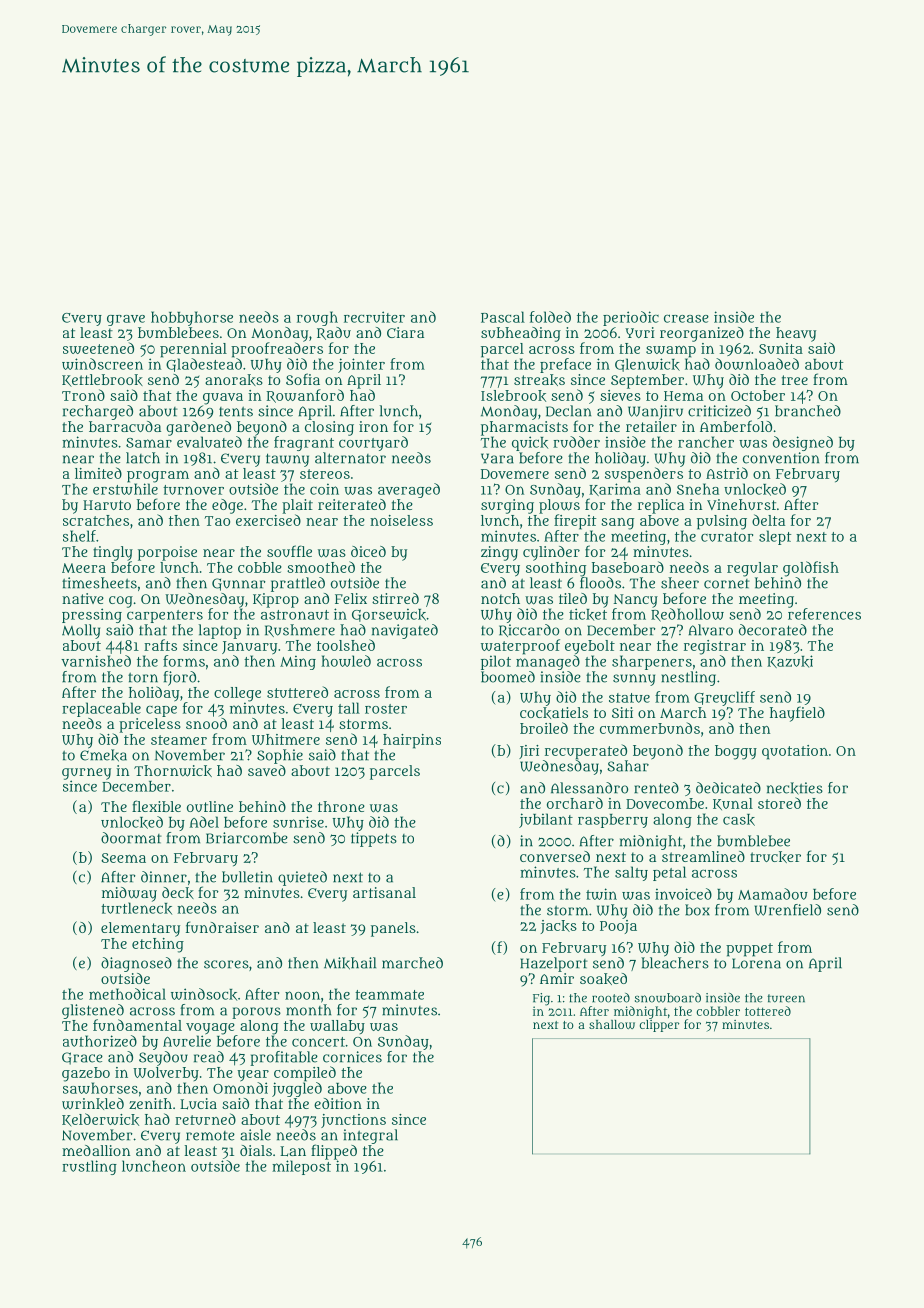 The width and height of the page is (924, 1308). I want to click on notch, so click(500, 598).
